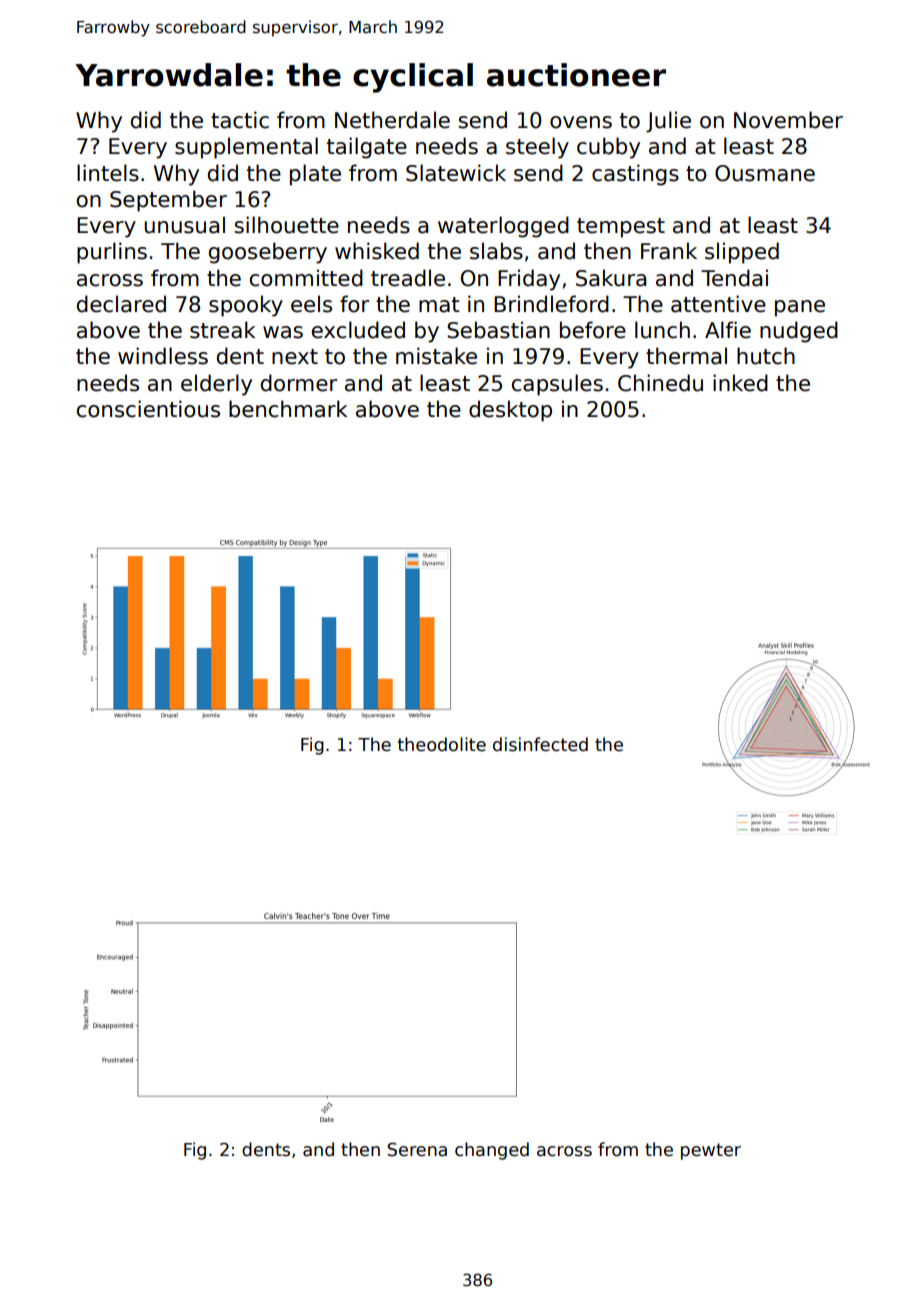 The image size is (924, 1314). What do you see at coordinates (436, 356) in the document?
I see `mistake` at bounding box center [436, 356].
